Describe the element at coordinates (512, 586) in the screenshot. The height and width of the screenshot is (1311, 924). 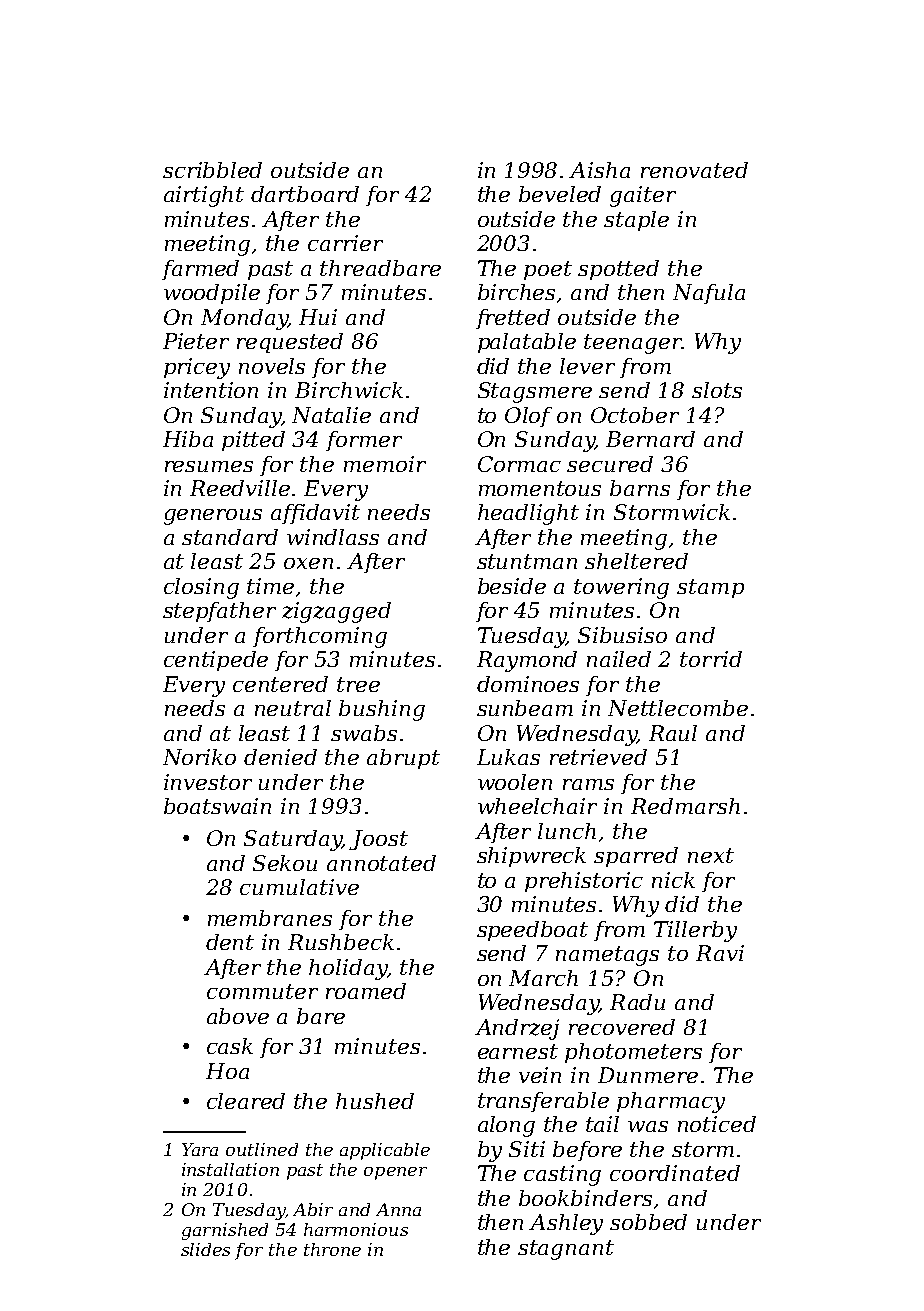
I see `beside` at that location.
